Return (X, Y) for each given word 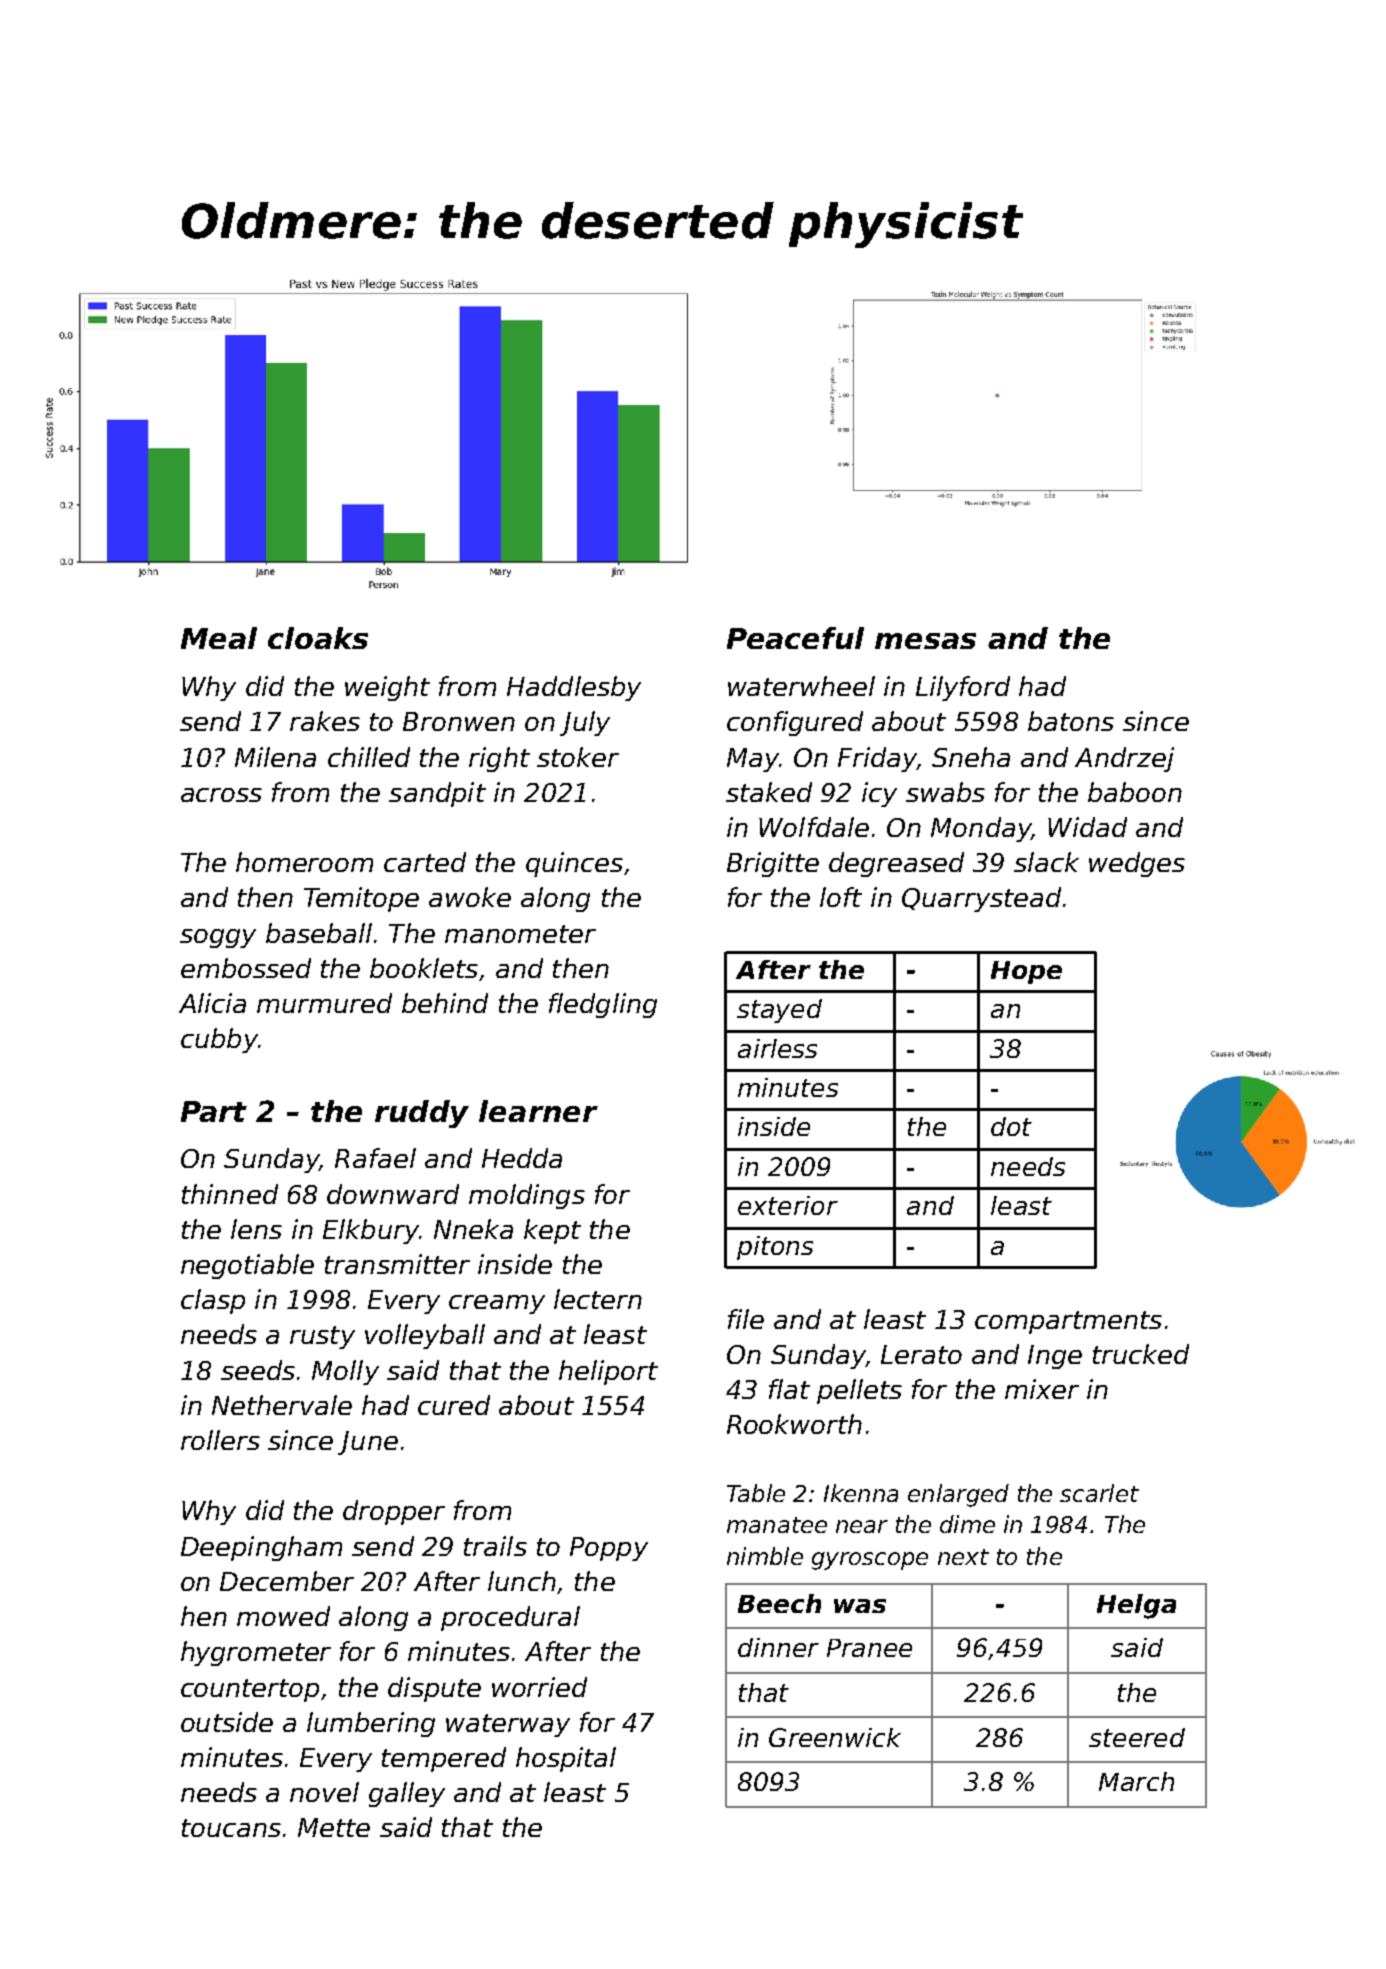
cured (454, 1405)
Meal (219, 638)
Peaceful (795, 638)
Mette (334, 1827)
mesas (925, 641)
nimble (765, 1556)
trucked (1141, 1354)
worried (539, 1687)
